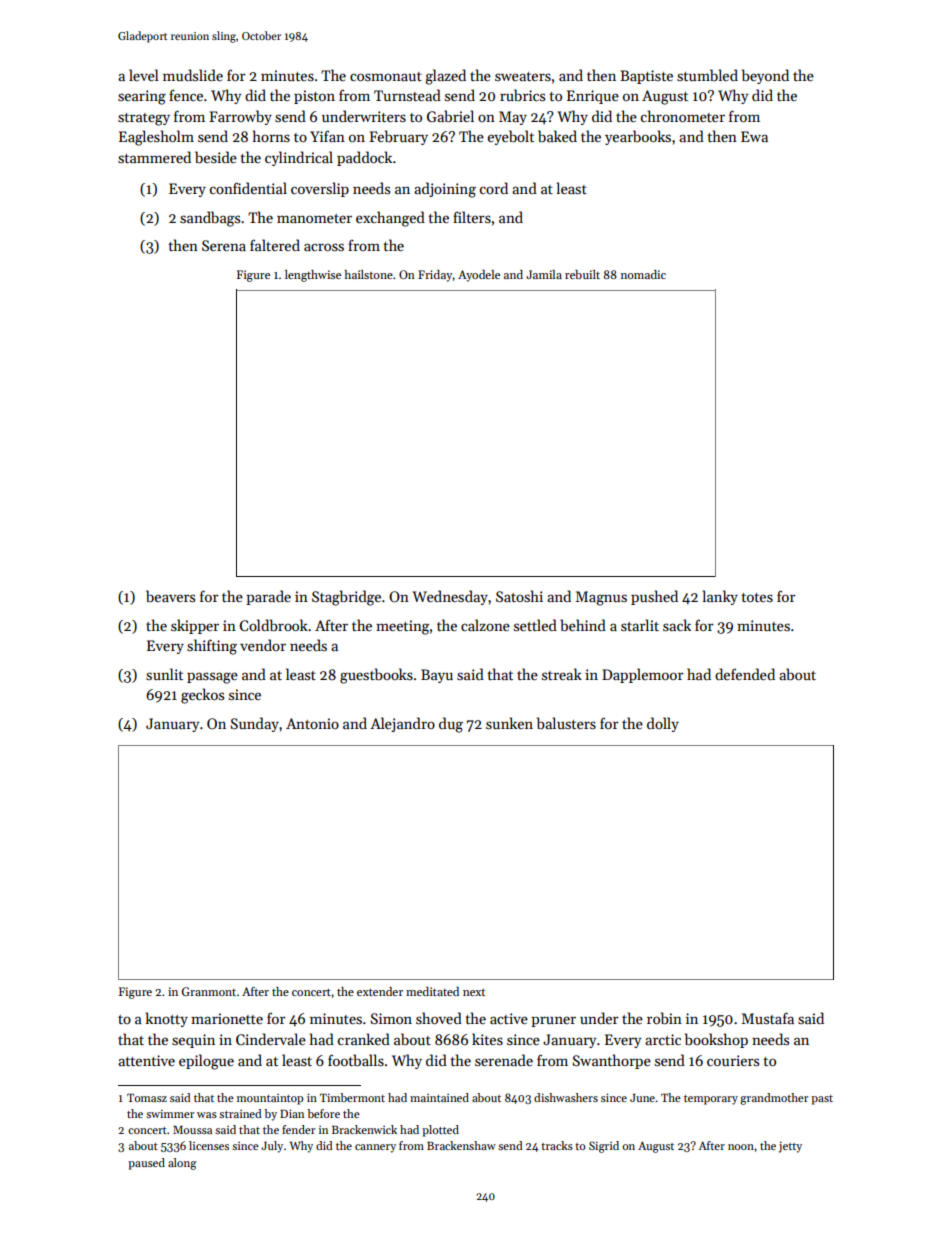 This screenshot has width=952, height=1233. I want to click on paused, so click(146, 1164).
